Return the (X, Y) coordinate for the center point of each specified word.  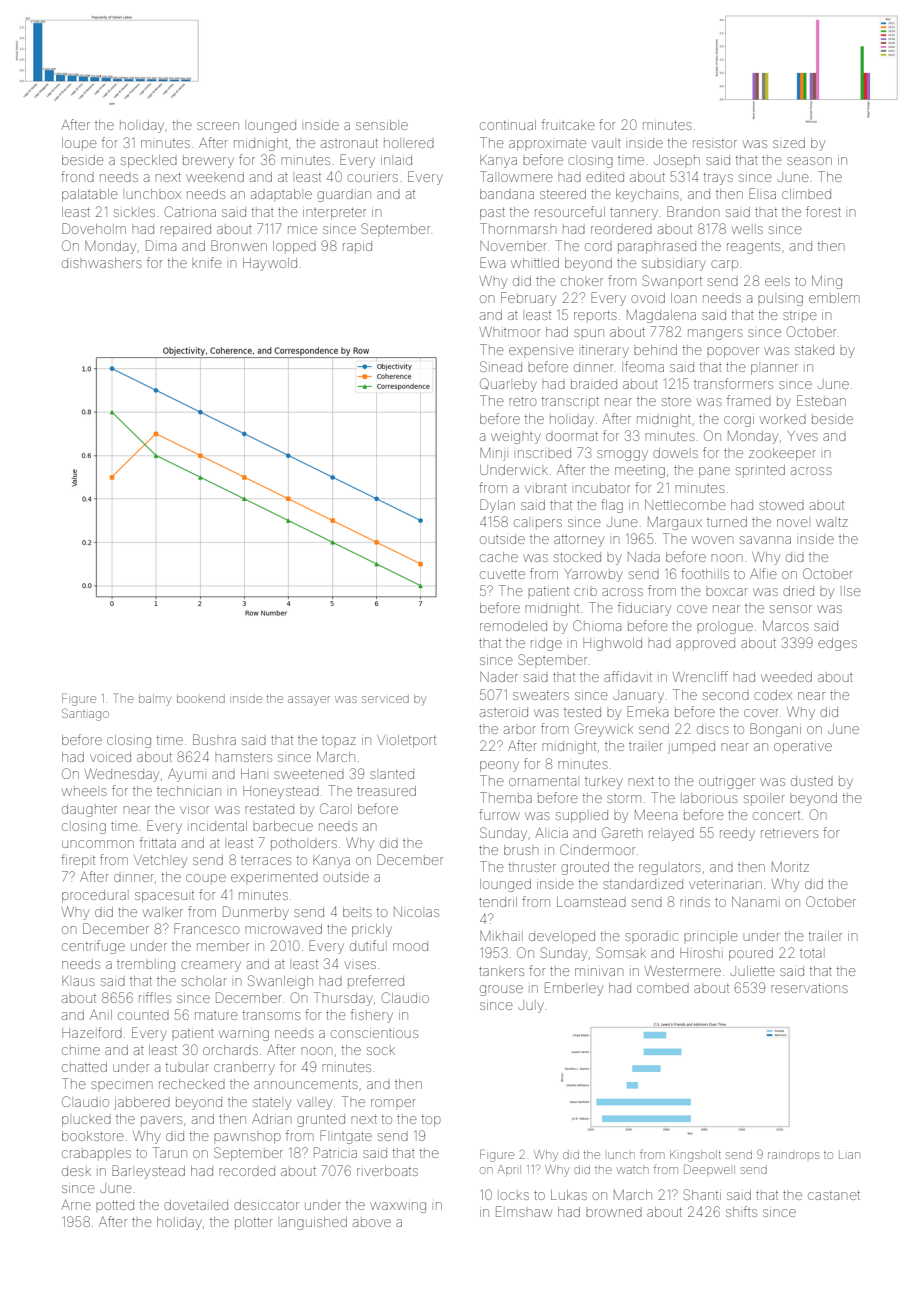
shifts (741, 1211)
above (372, 1223)
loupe (79, 143)
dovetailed (196, 1205)
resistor (715, 143)
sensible (382, 125)
